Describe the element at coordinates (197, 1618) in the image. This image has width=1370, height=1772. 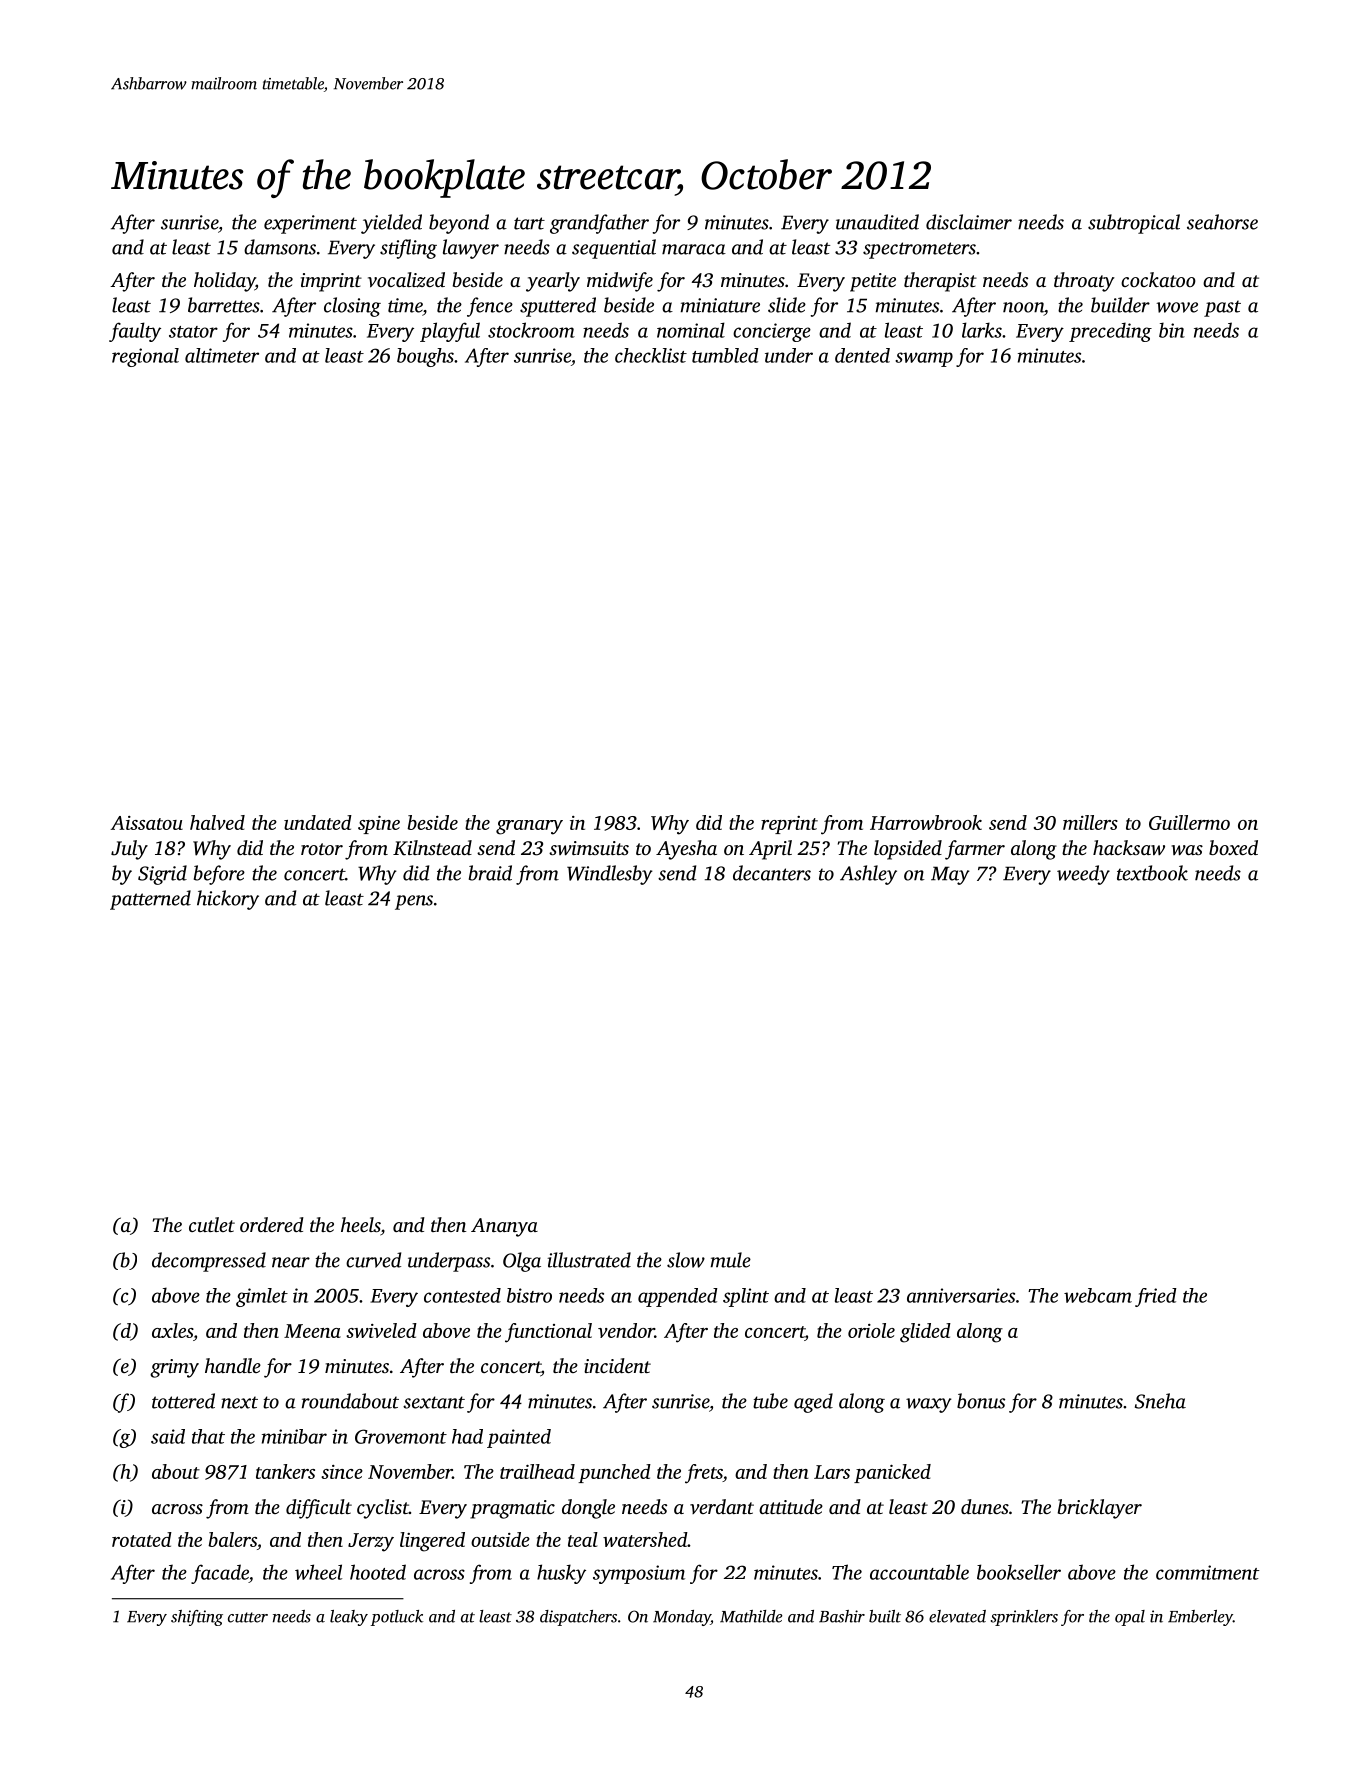
I see `shifting` at that location.
